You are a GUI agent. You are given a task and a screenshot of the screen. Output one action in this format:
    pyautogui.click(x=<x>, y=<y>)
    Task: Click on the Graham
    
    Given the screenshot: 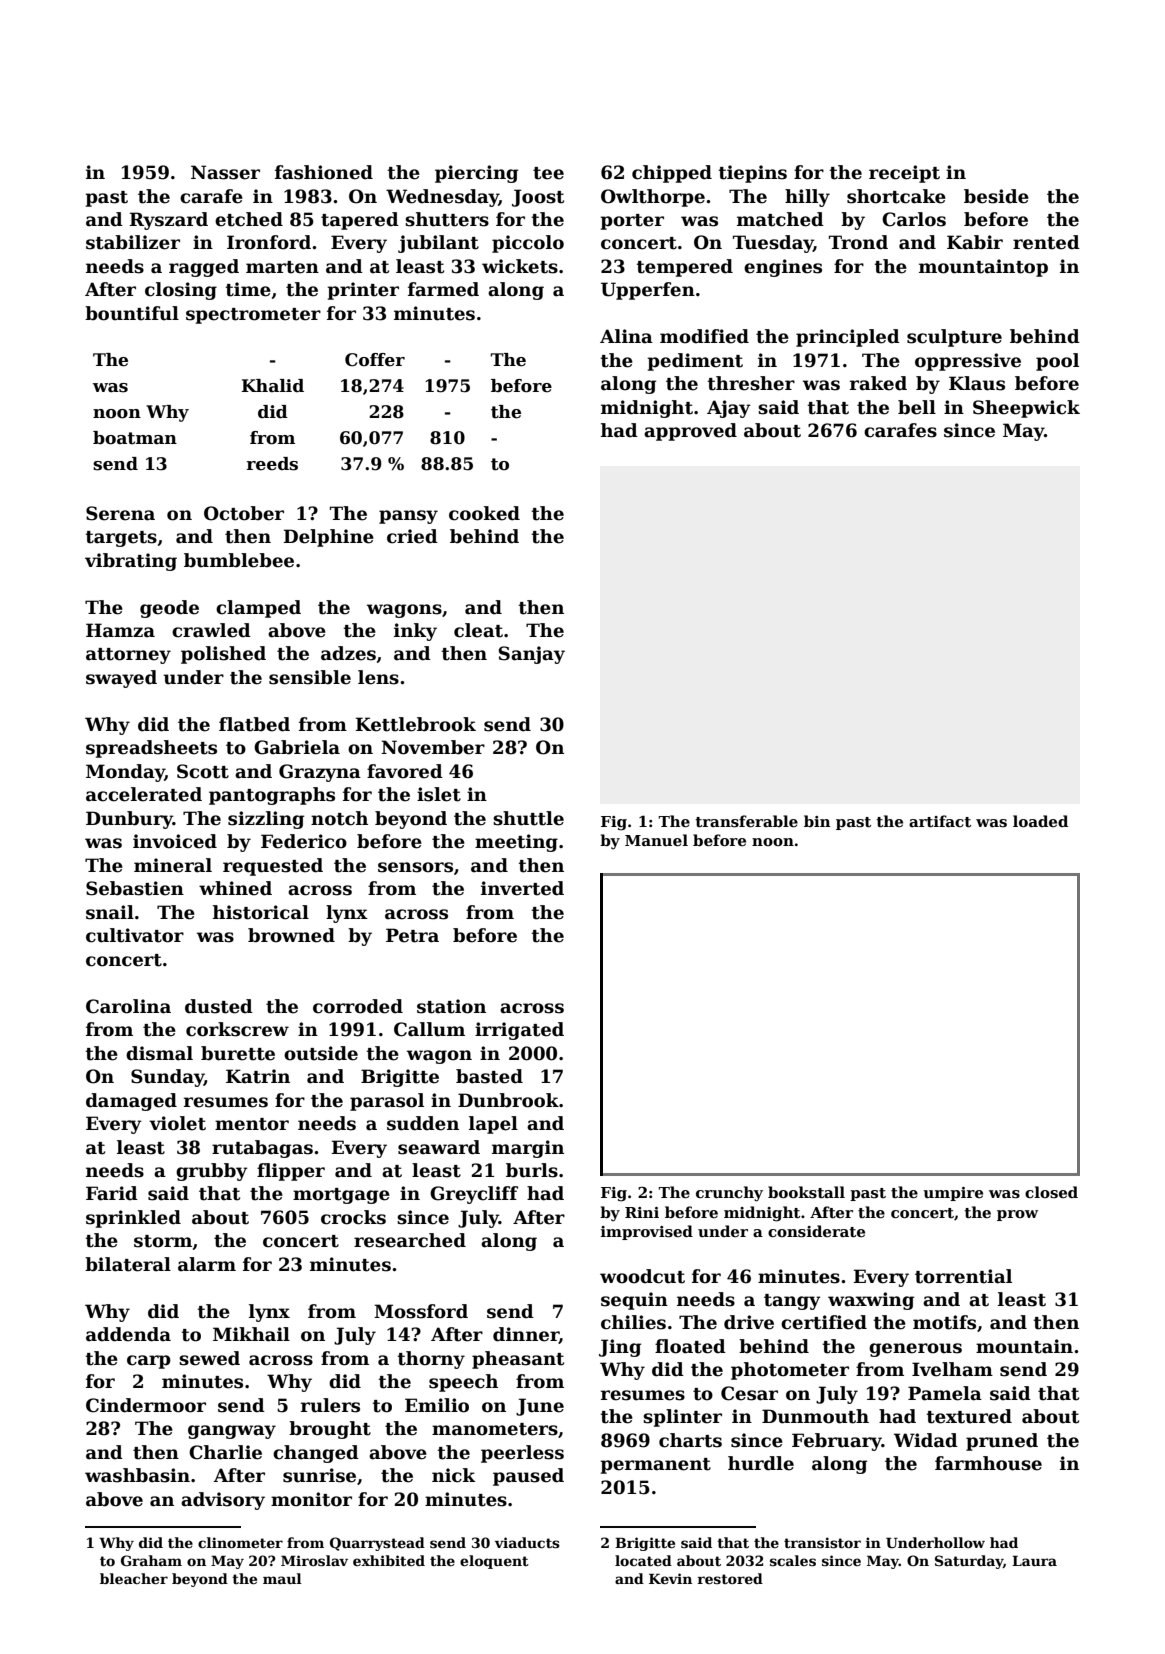 What is the action you would take?
    pyautogui.click(x=151, y=1560)
